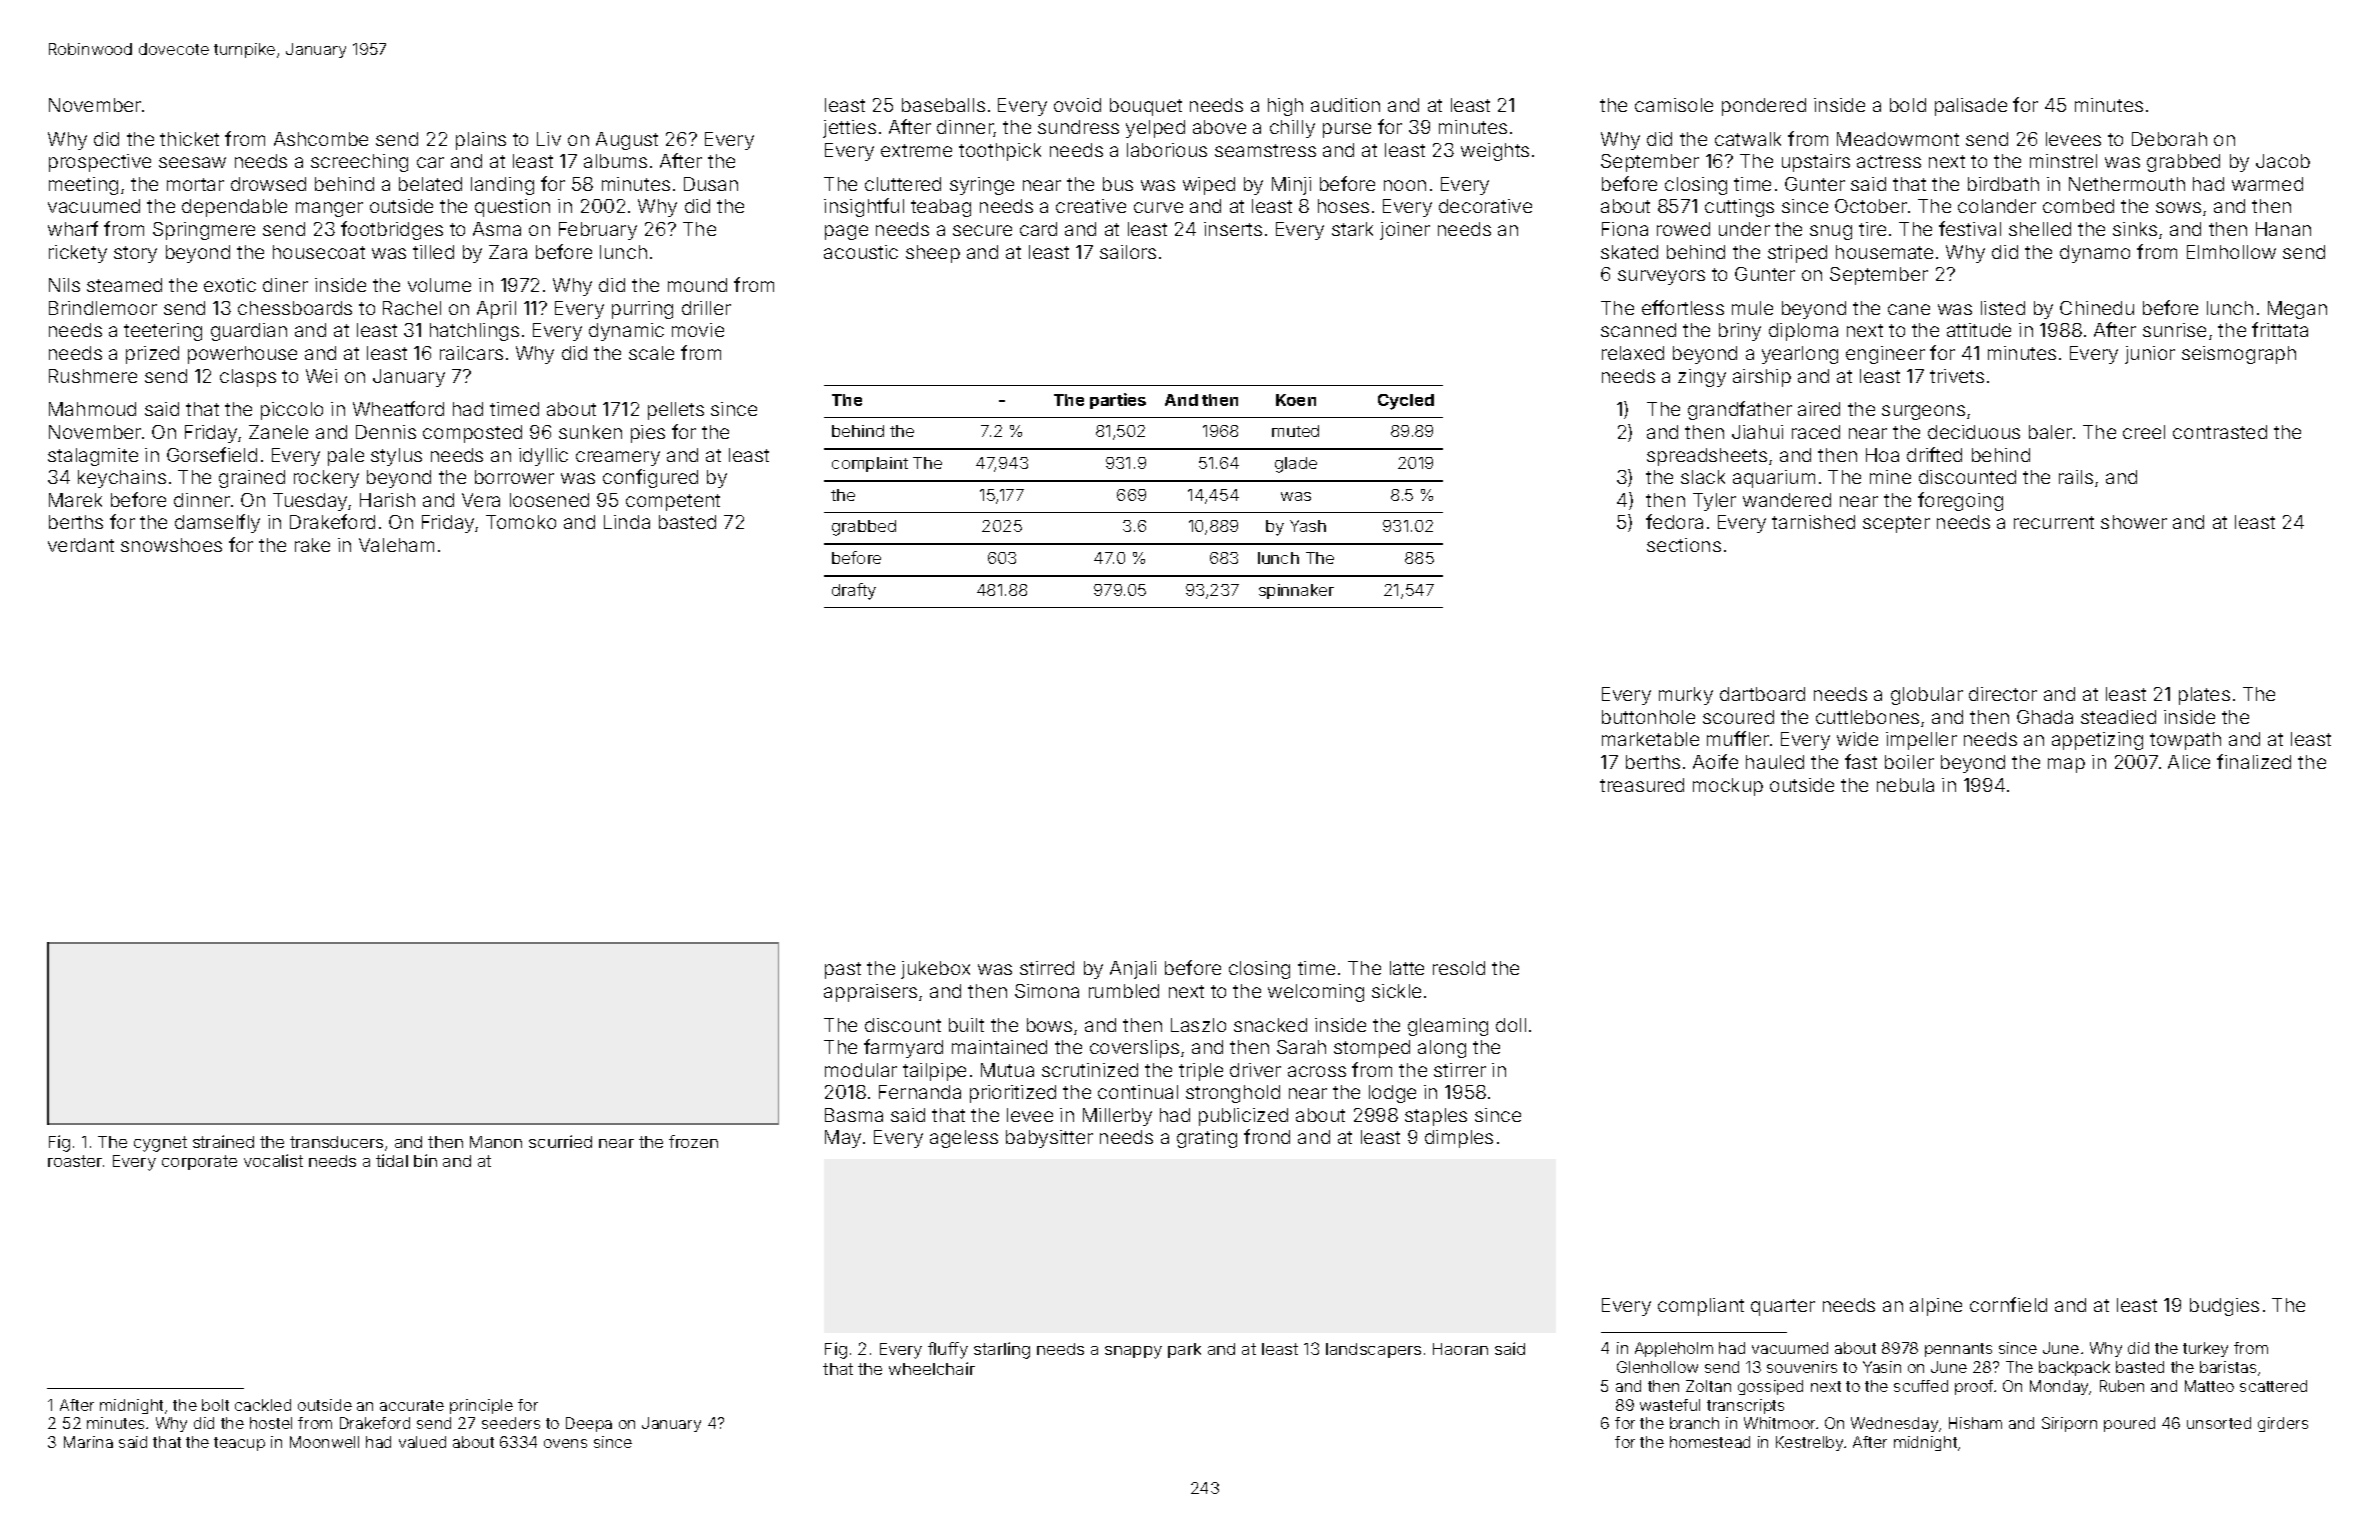 The image size is (2380, 1540). What do you see at coordinates (1077, 105) in the screenshot?
I see `ovoid` at bounding box center [1077, 105].
